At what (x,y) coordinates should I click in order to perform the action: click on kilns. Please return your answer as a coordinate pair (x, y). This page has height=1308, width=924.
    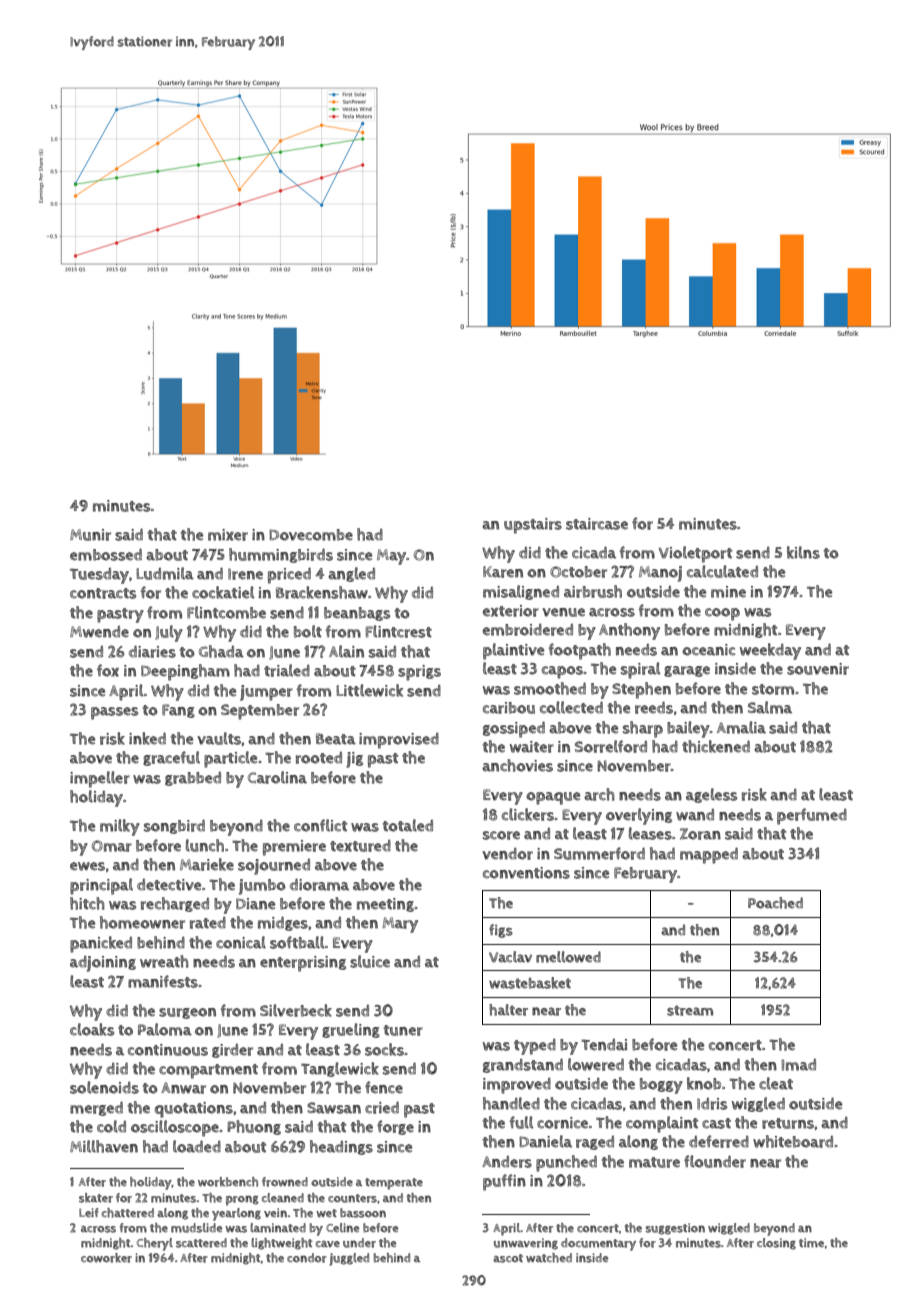
    Looking at the image, I should click on (803, 552).
